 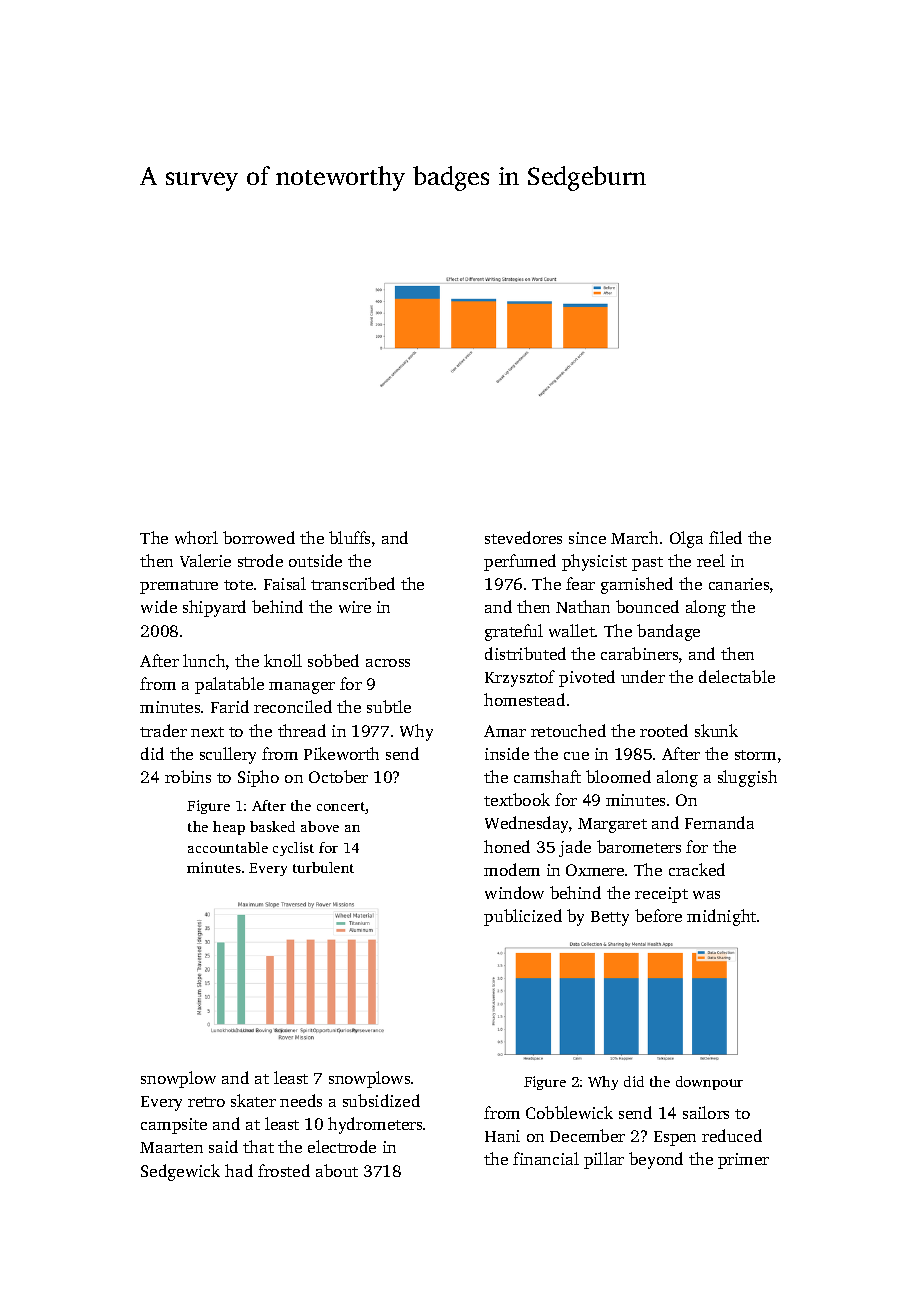 What do you see at coordinates (721, 917) in the screenshot?
I see `midnight` at bounding box center [721, 917].
